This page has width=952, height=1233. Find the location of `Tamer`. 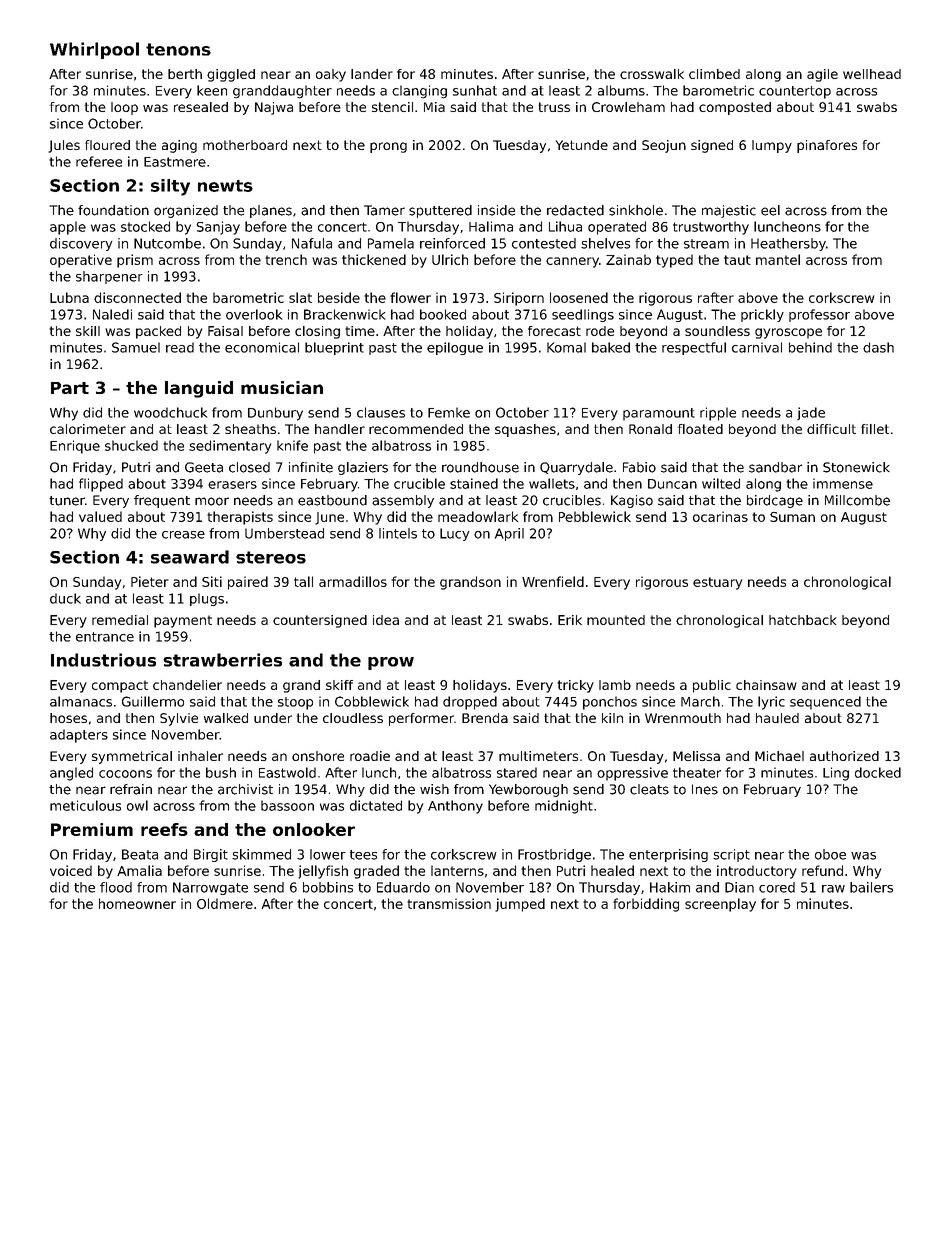

Tamer is located at coordinates (384, 210).
